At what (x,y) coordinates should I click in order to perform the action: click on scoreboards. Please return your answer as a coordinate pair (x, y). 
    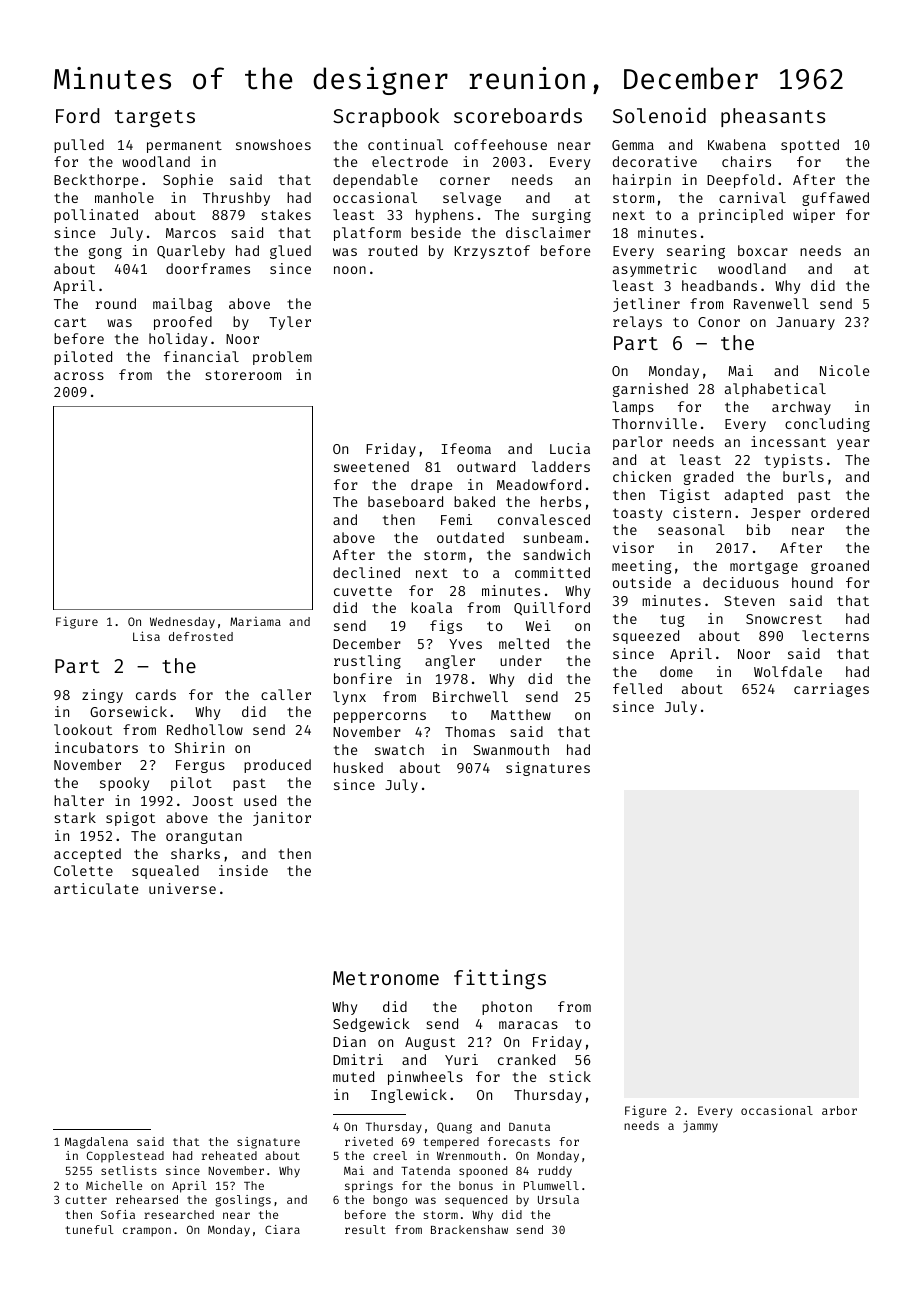
    Looking at the image, I should click on (518, 115).
